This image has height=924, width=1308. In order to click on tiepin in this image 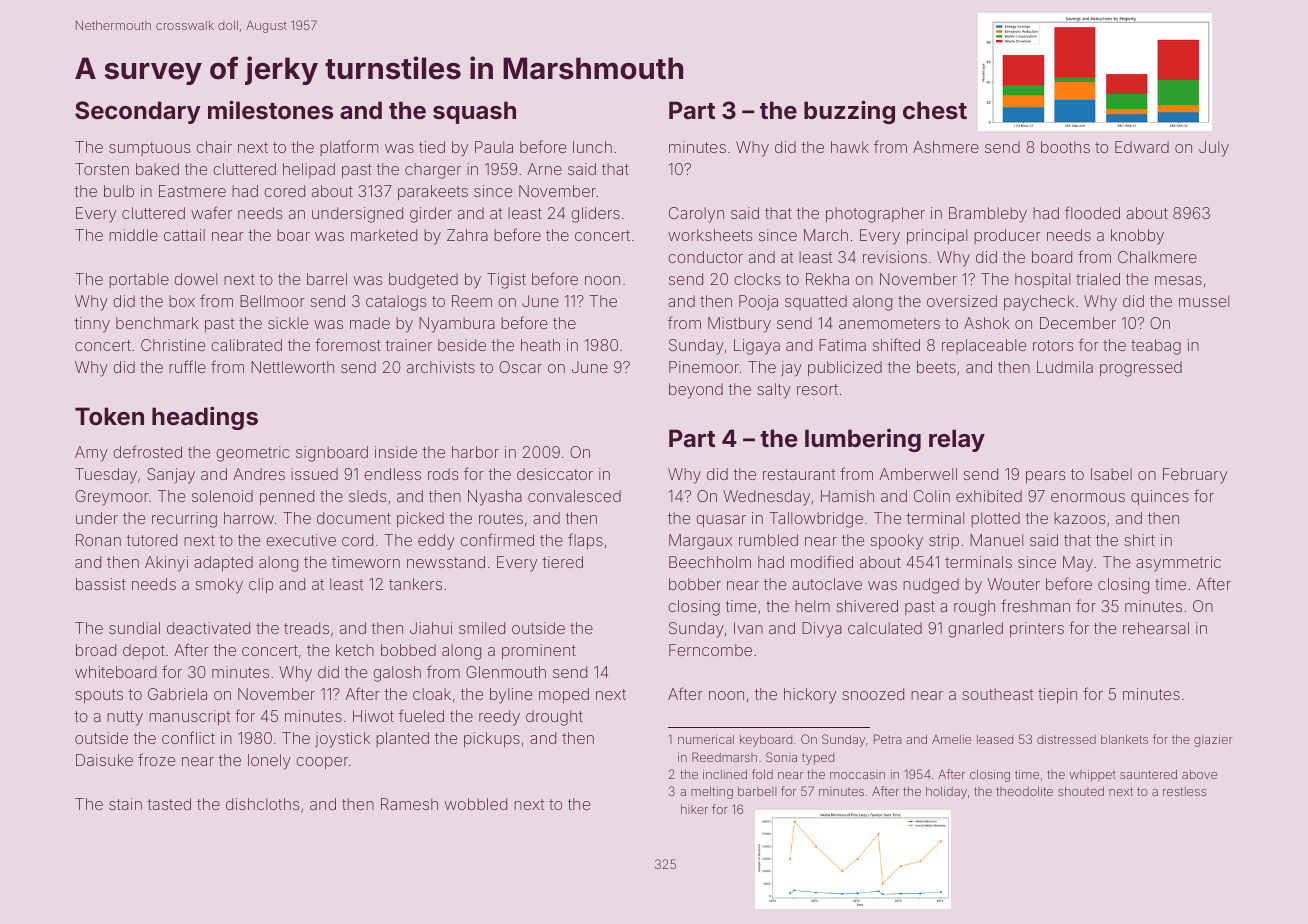, I will do `click(1057, 695)`.
